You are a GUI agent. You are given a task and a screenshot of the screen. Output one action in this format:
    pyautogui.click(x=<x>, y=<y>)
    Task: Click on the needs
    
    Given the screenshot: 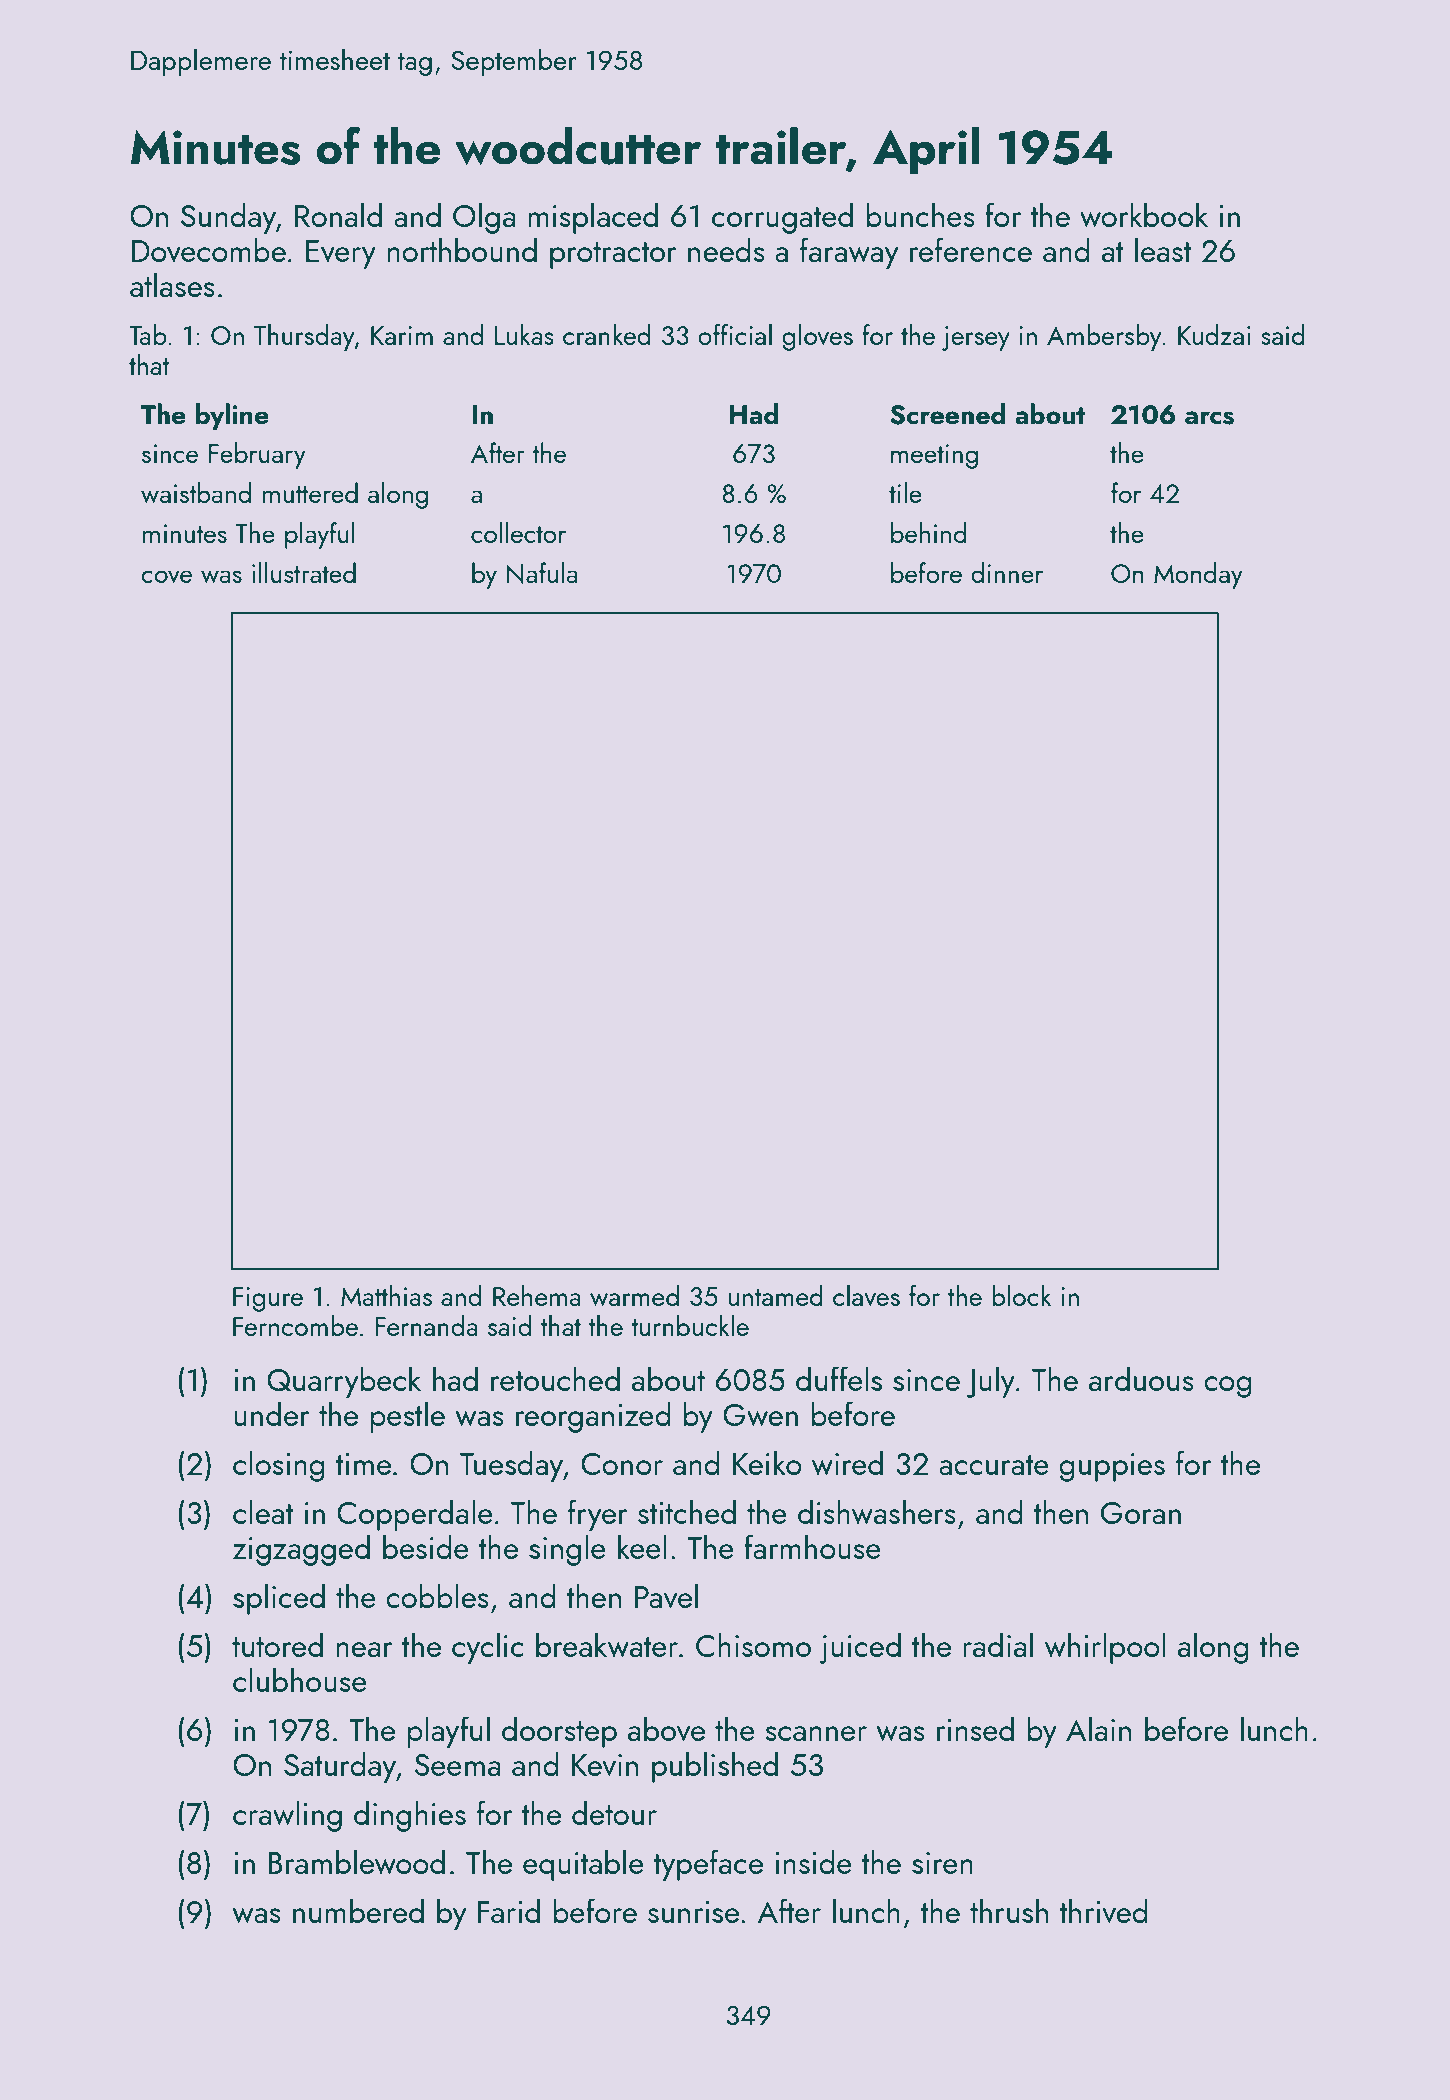 What is the action you would take?
    pyautogui.click(x=726, y=249)
